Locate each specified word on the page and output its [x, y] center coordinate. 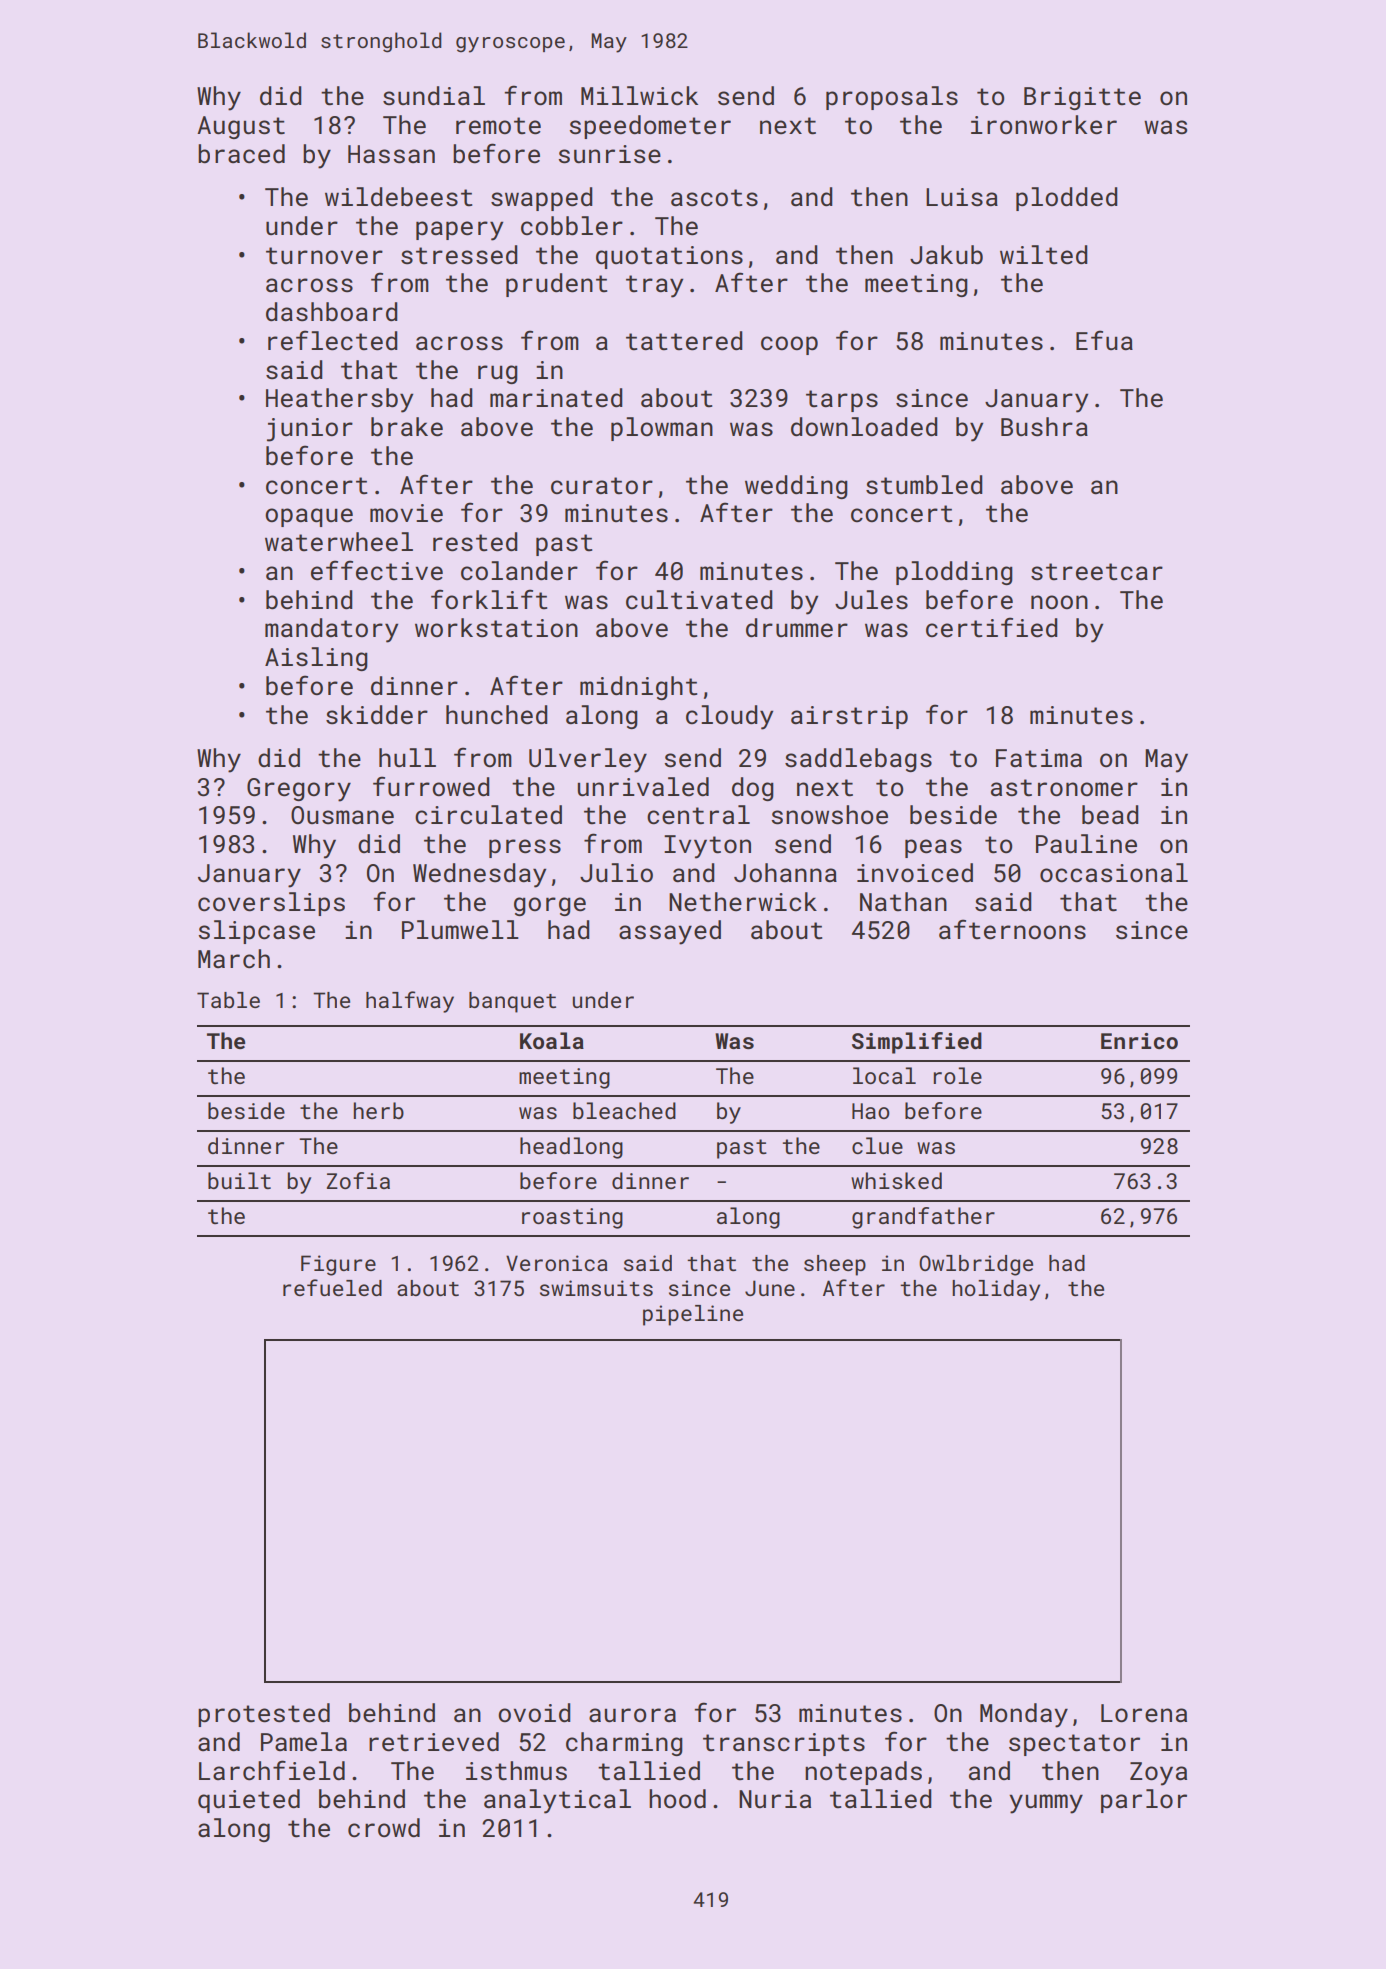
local [884, 1075]
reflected [333, 340]
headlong [571, 1148]
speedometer [650, 127]
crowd [384, 1828]
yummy [1046, 1804]
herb [379, 1110]
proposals [892, 98]
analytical [557, 1801]
